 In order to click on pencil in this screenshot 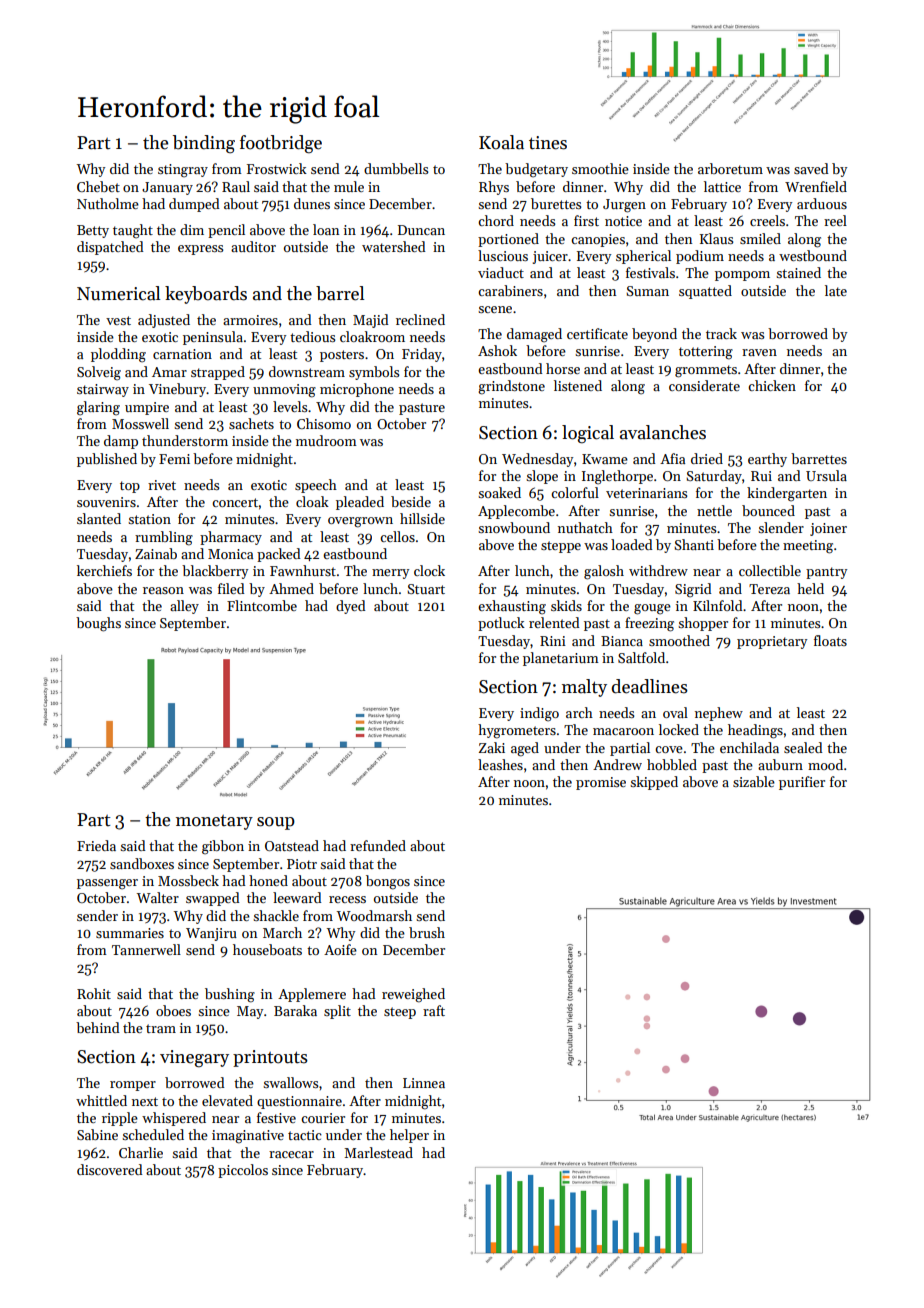, I will do `click(226, 231)`.
